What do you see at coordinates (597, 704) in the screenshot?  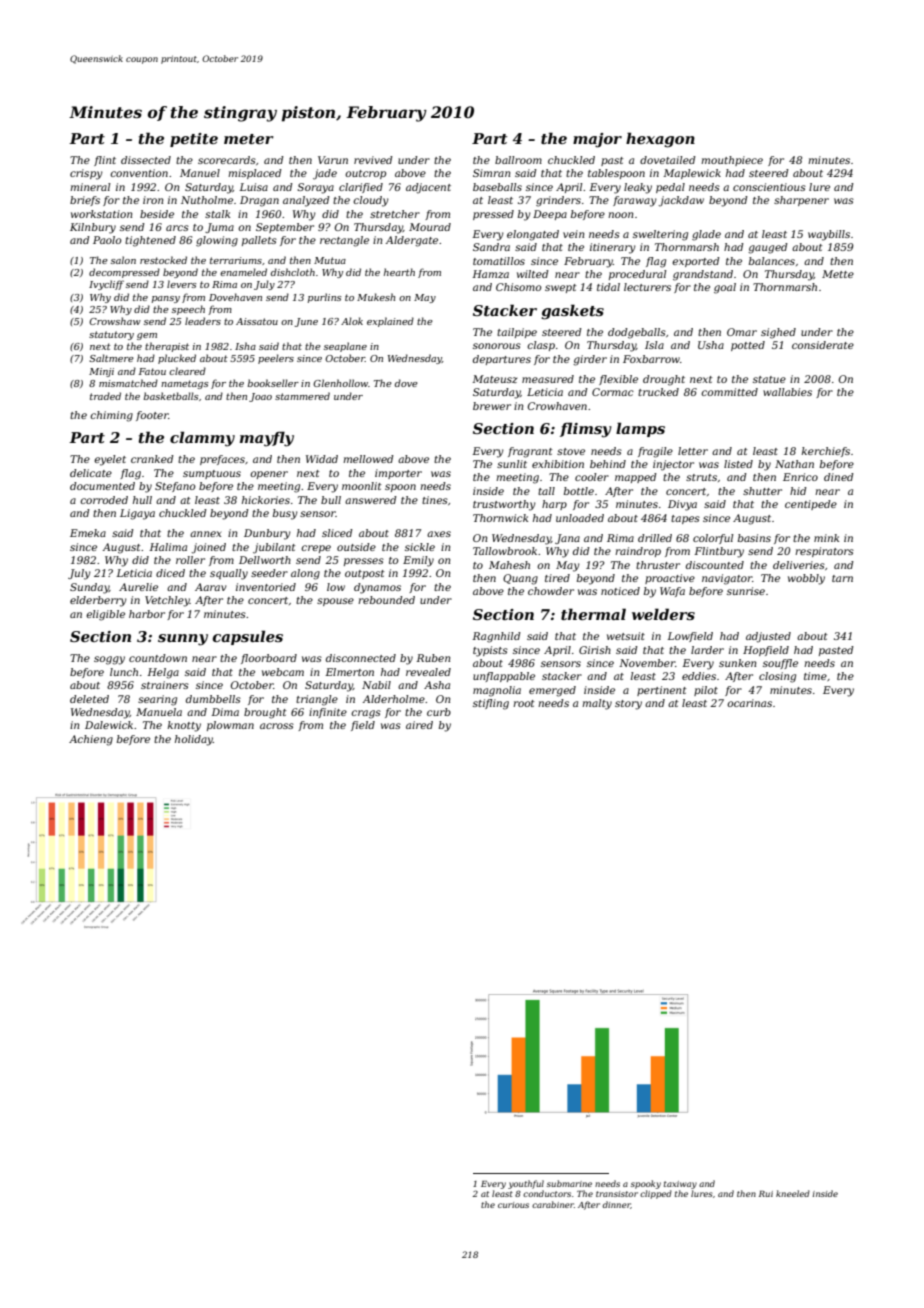 I see `malty` at bounding box center [597, 704].
